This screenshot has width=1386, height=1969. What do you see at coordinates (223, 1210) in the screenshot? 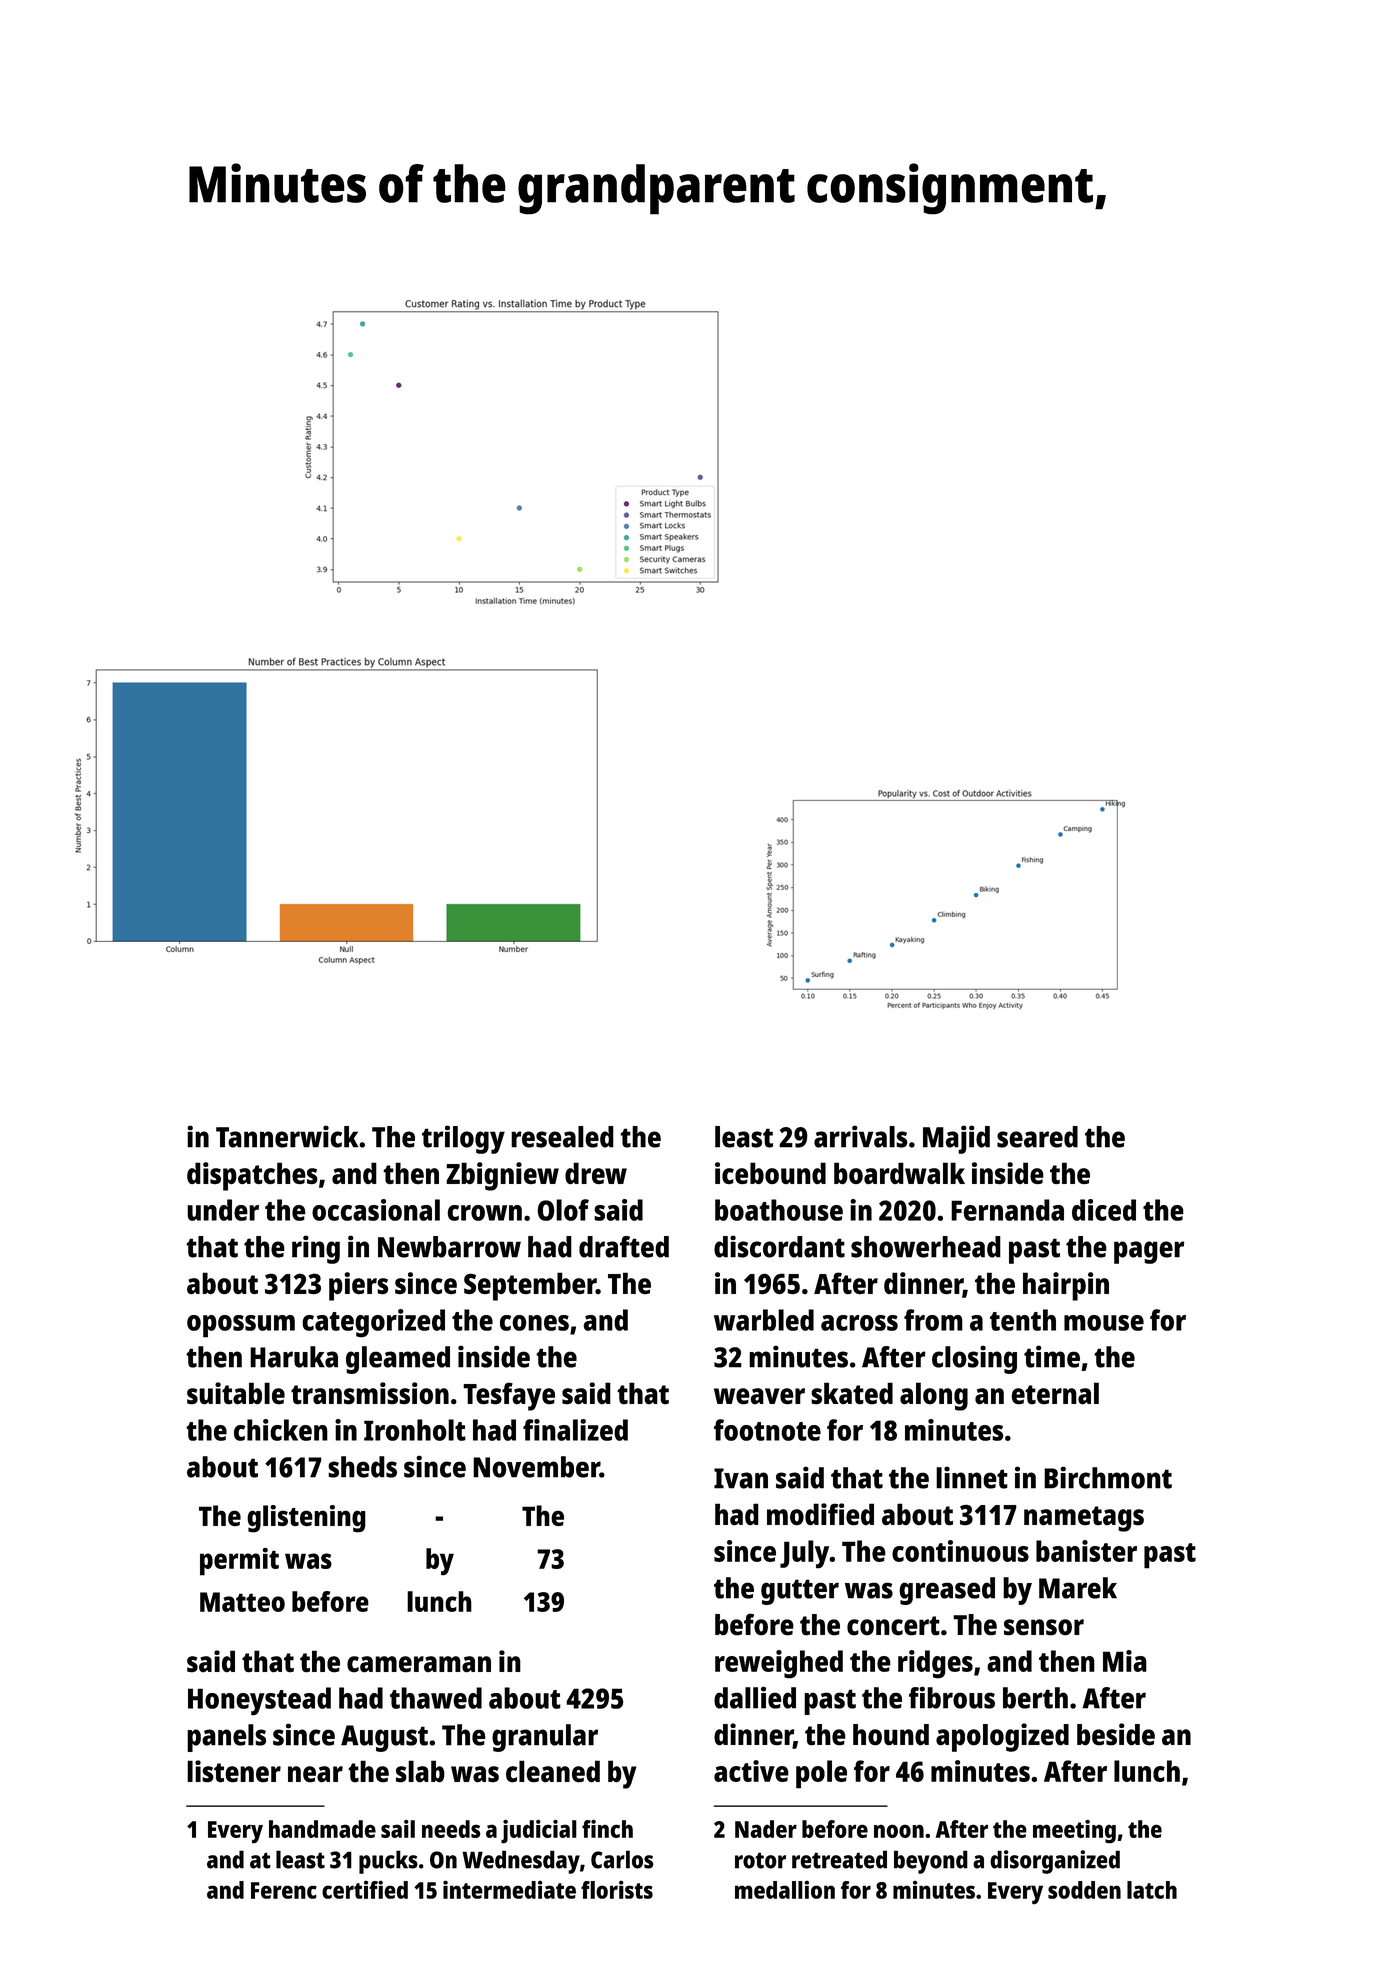
I see `under` at bounding box center [223, 1210].
